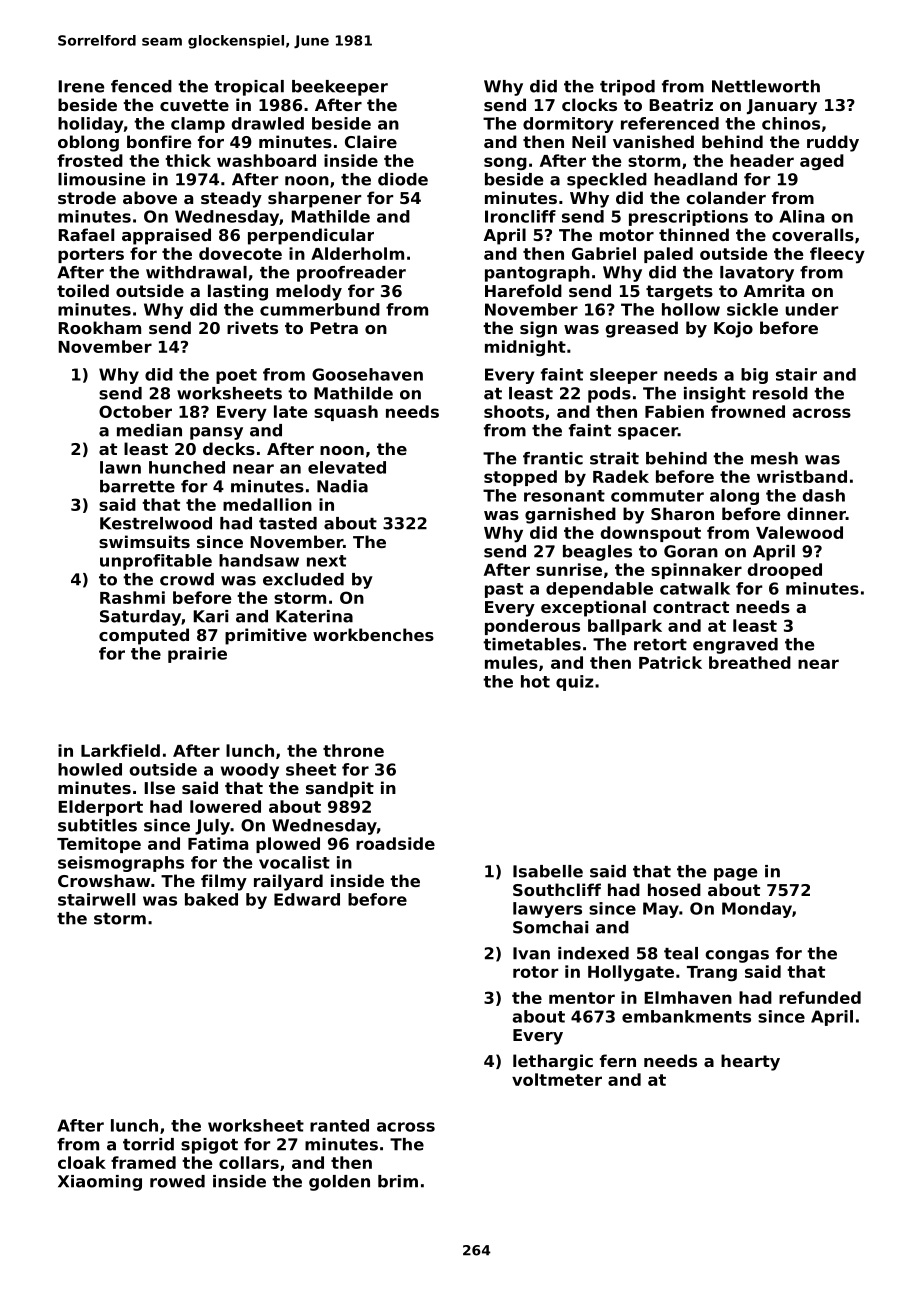 This document has height=1308, width=924. Describe the element at coordinates (520, 216) in the document. I see `Ironcliff` at that location.
